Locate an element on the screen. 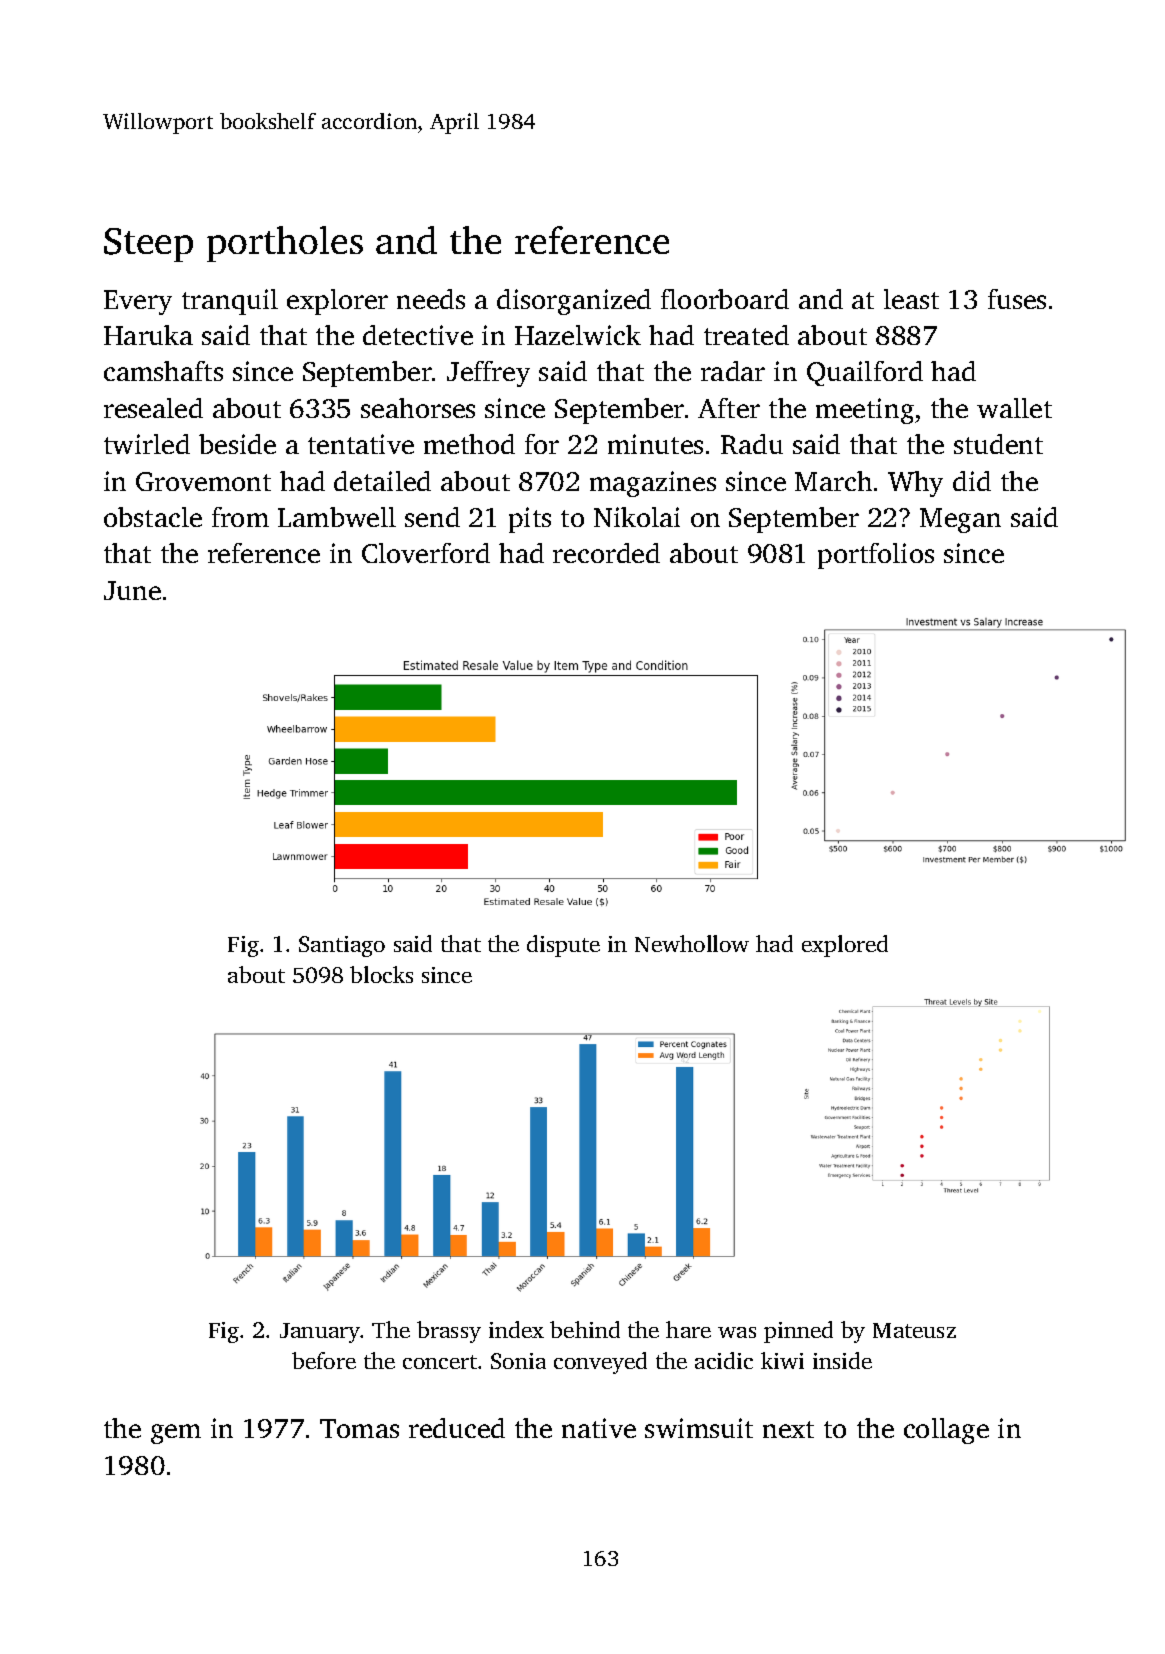 The height and width of the screenshot is (1654, 1165). native is located at coordinates (599, 1428).
